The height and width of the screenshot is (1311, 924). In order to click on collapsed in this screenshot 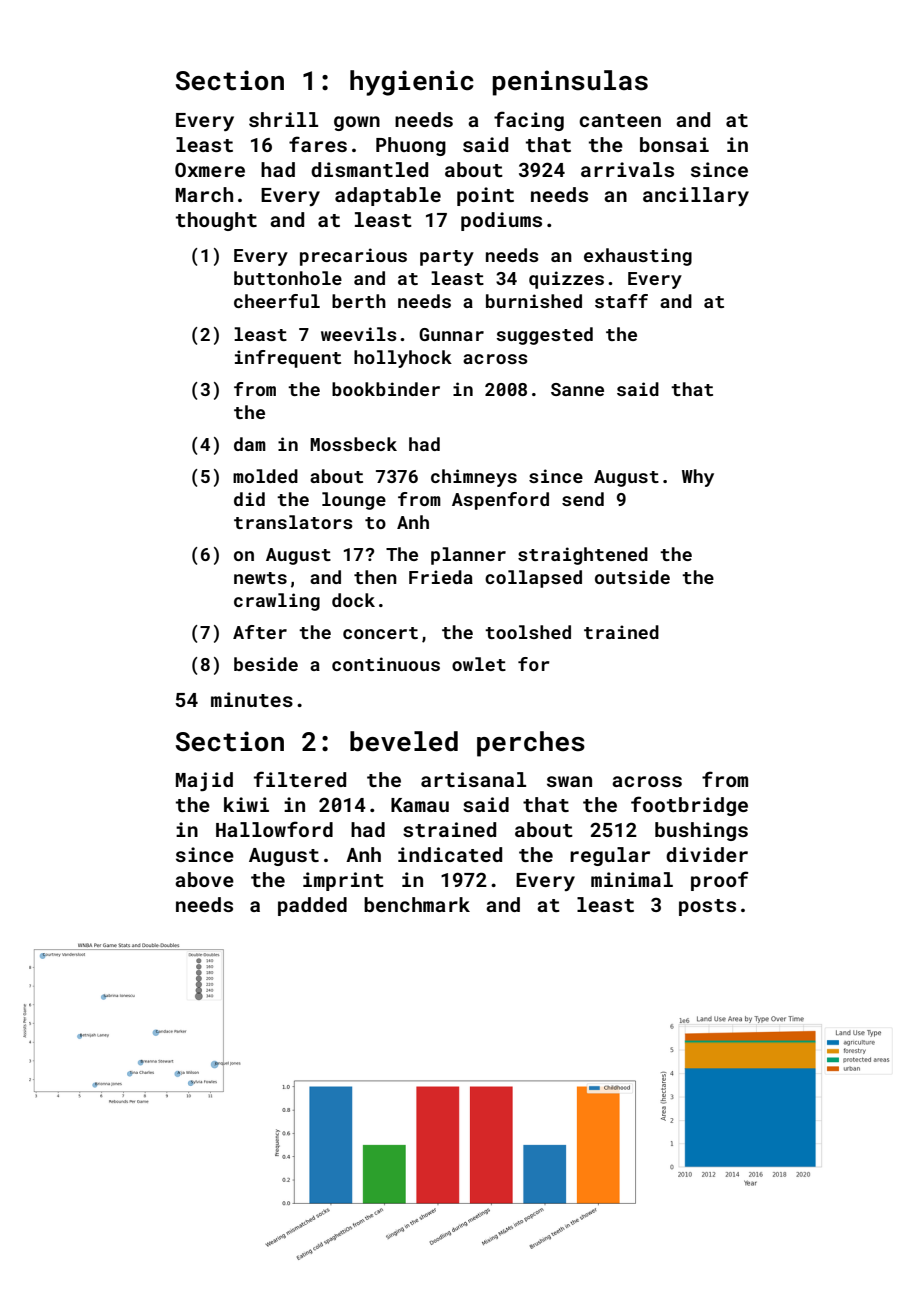, I will do `click(533, 579)`.
